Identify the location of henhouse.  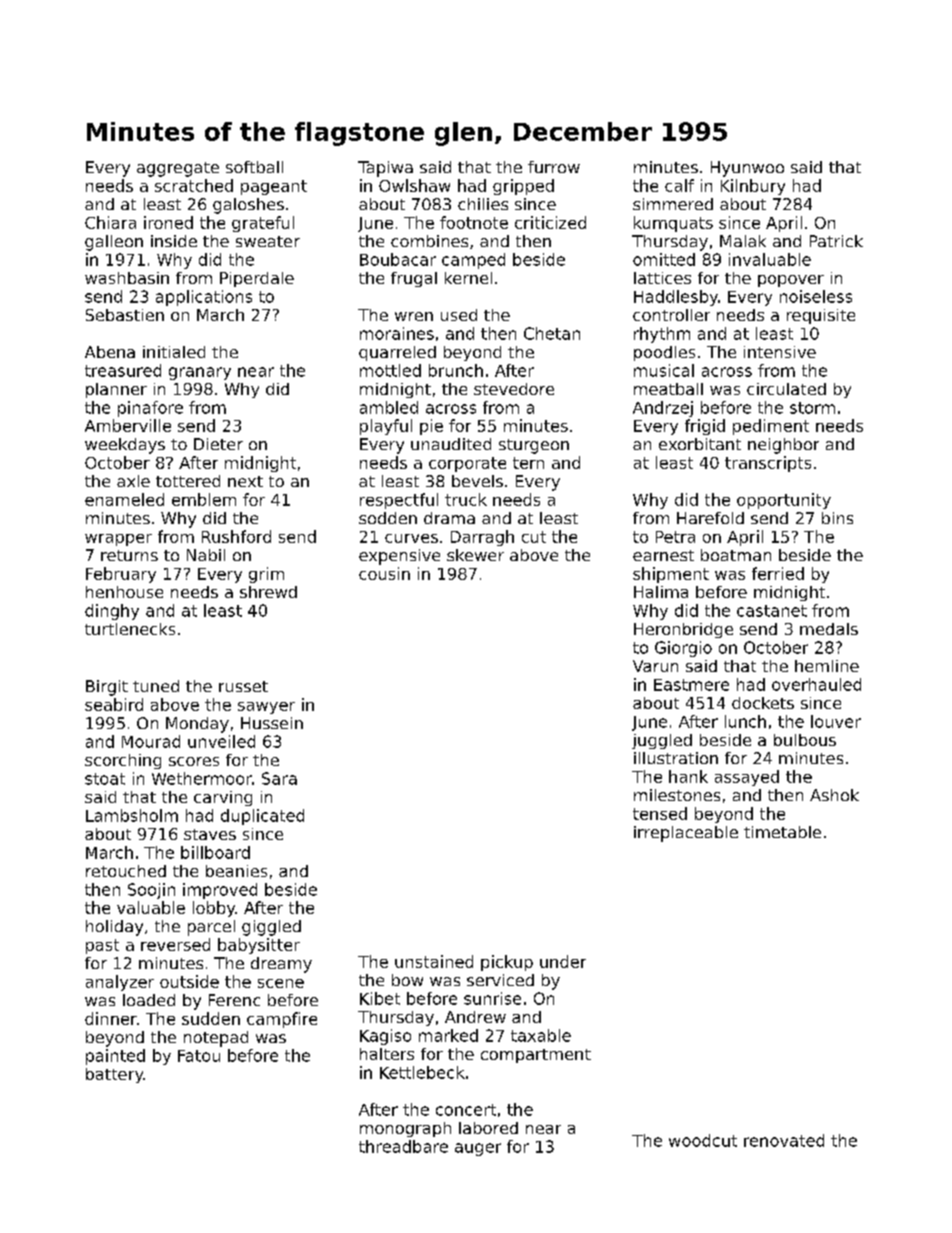
(124, 592).
